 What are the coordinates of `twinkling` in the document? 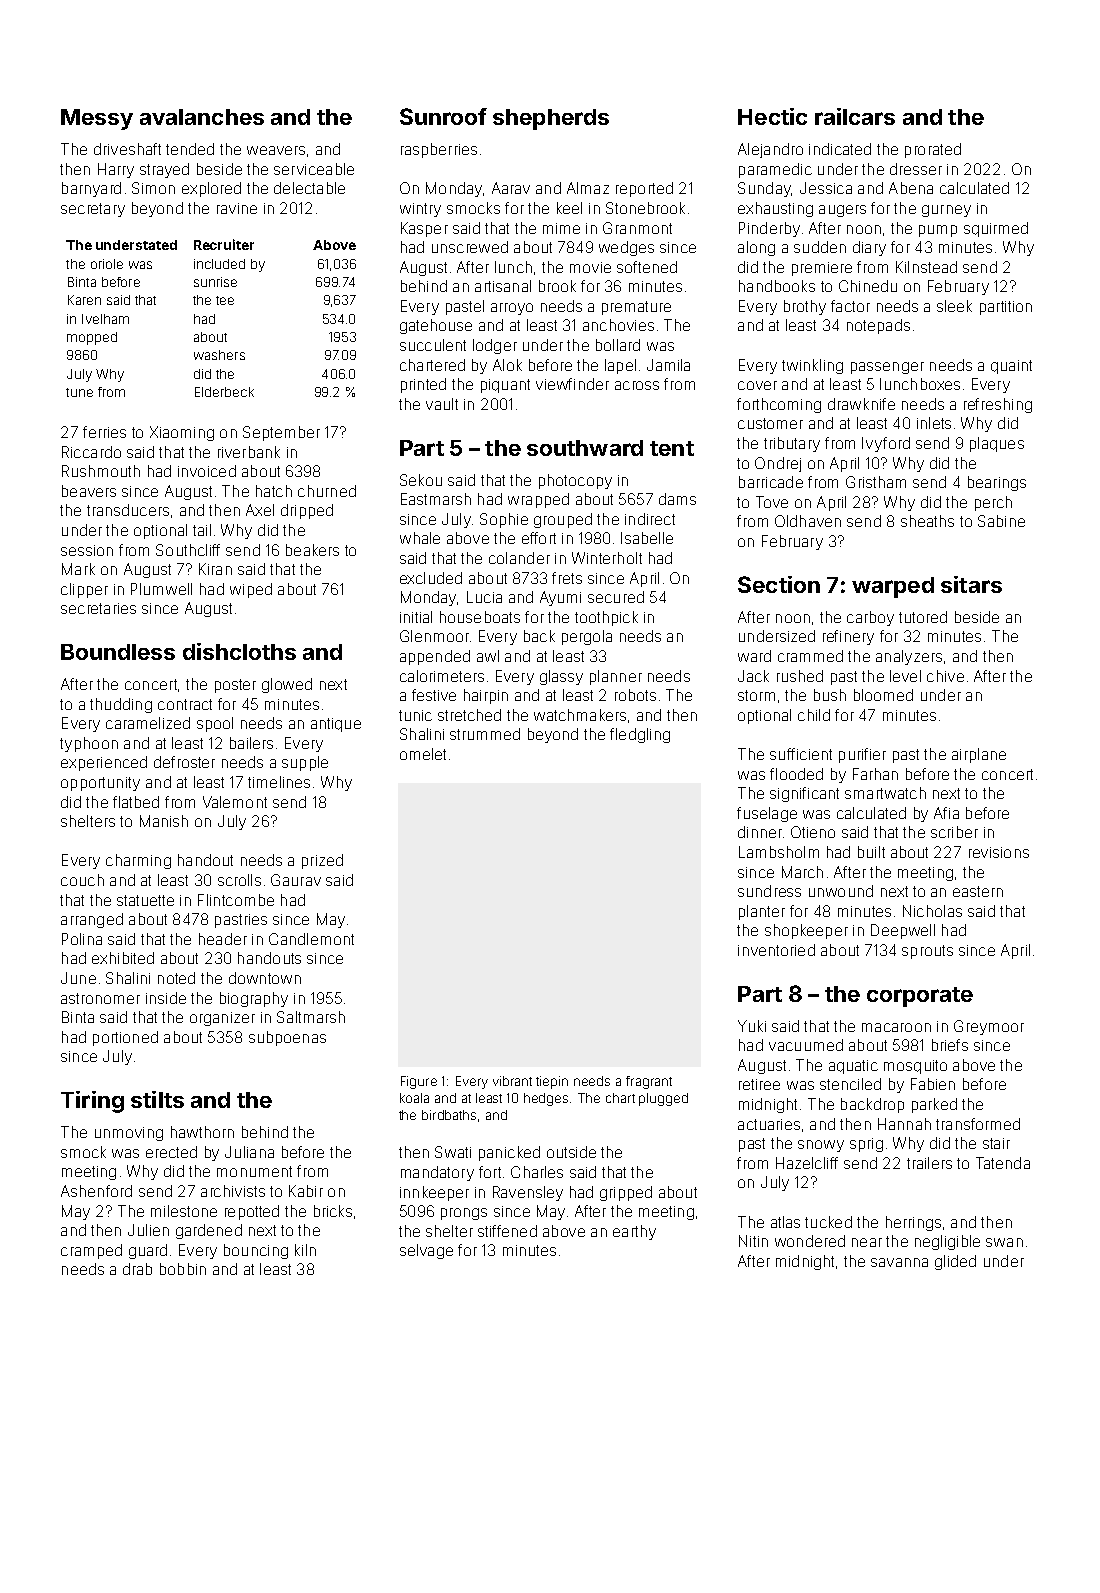 It's located at (812, 366).
